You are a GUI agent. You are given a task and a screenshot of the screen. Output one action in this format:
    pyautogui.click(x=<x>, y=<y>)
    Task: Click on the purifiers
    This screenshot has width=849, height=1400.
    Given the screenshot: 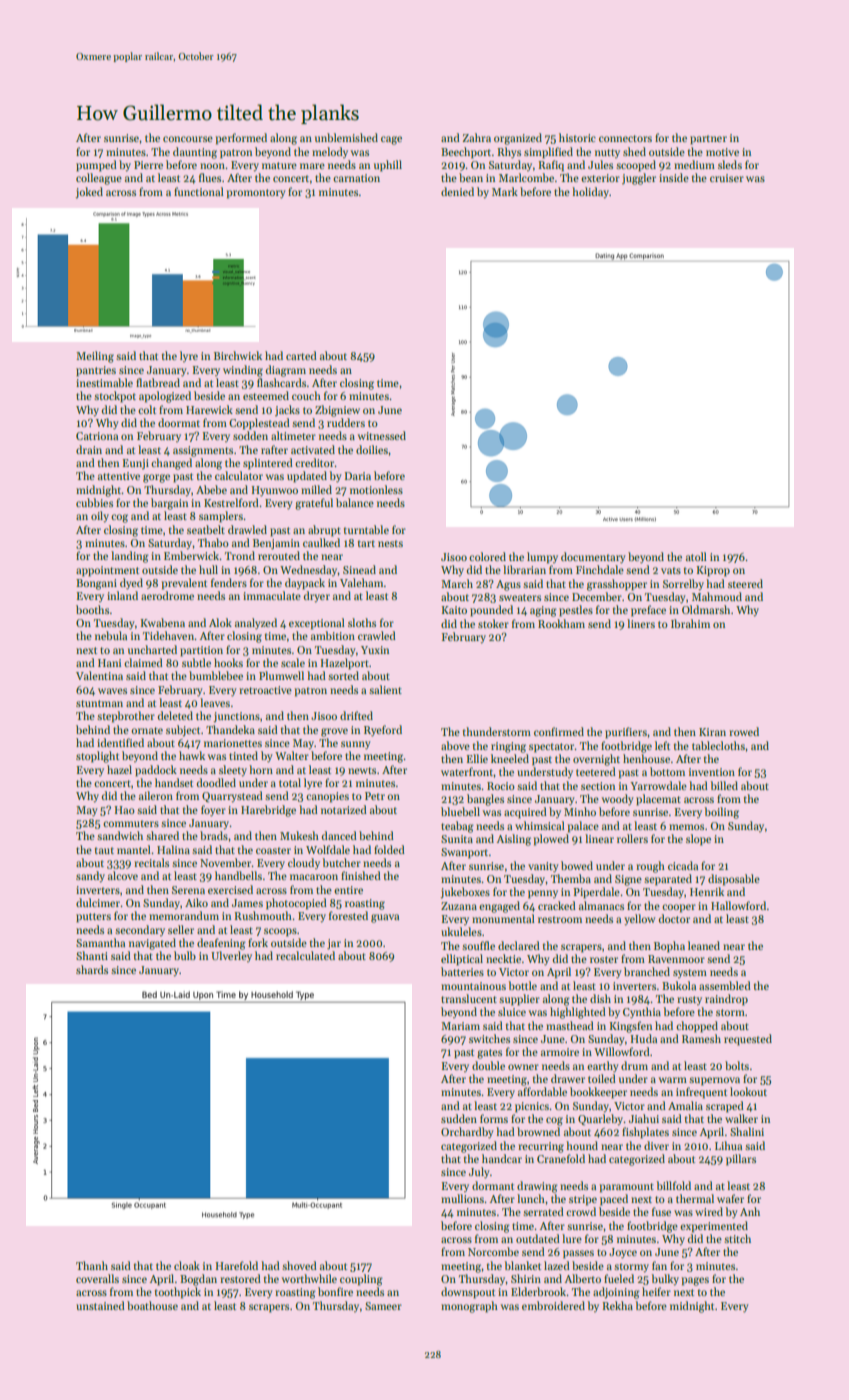 What is the action you would take?
    pyautogui.click(x=626, y=733)
